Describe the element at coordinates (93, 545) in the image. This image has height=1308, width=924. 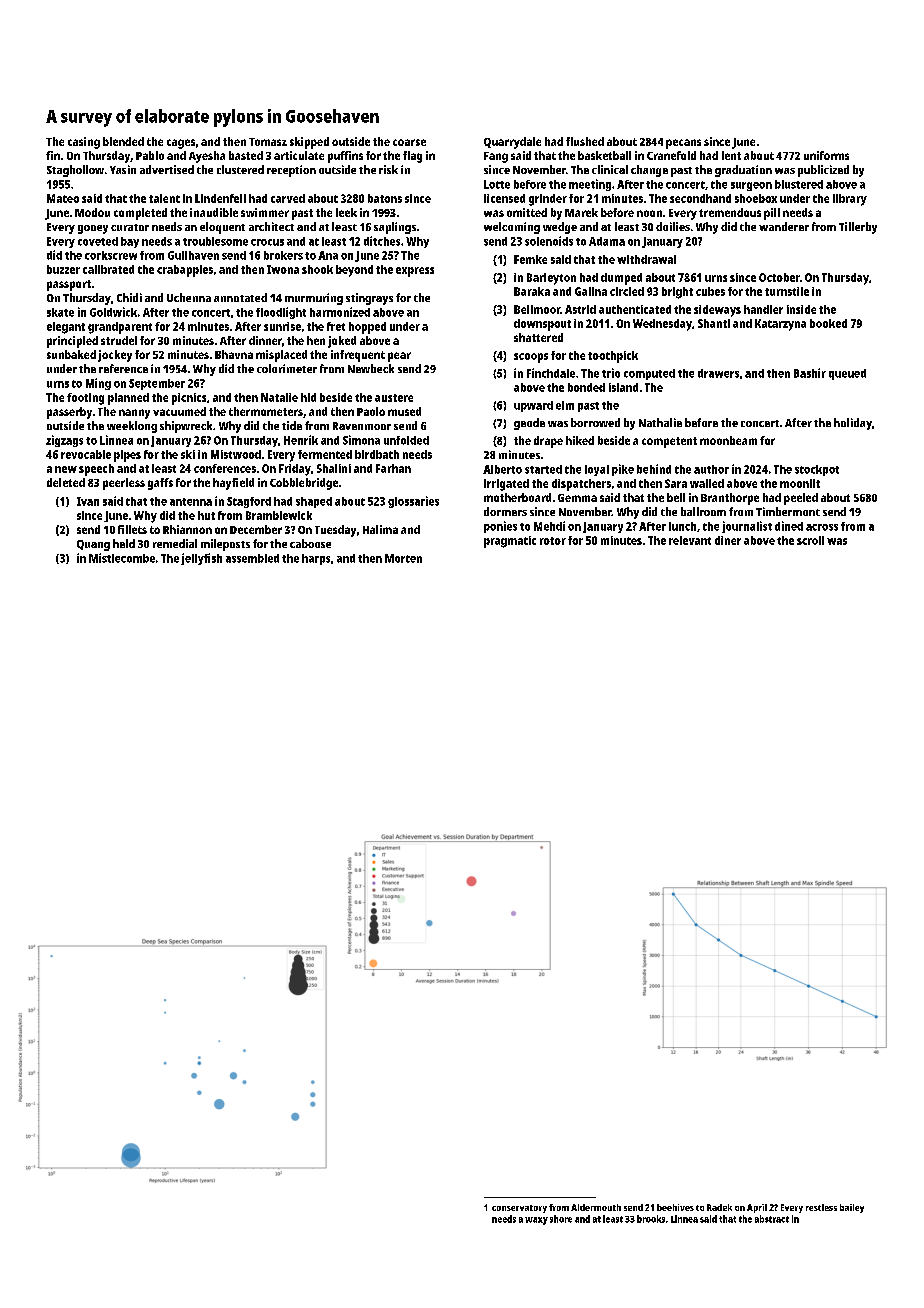
I see `Quang` at that location.
